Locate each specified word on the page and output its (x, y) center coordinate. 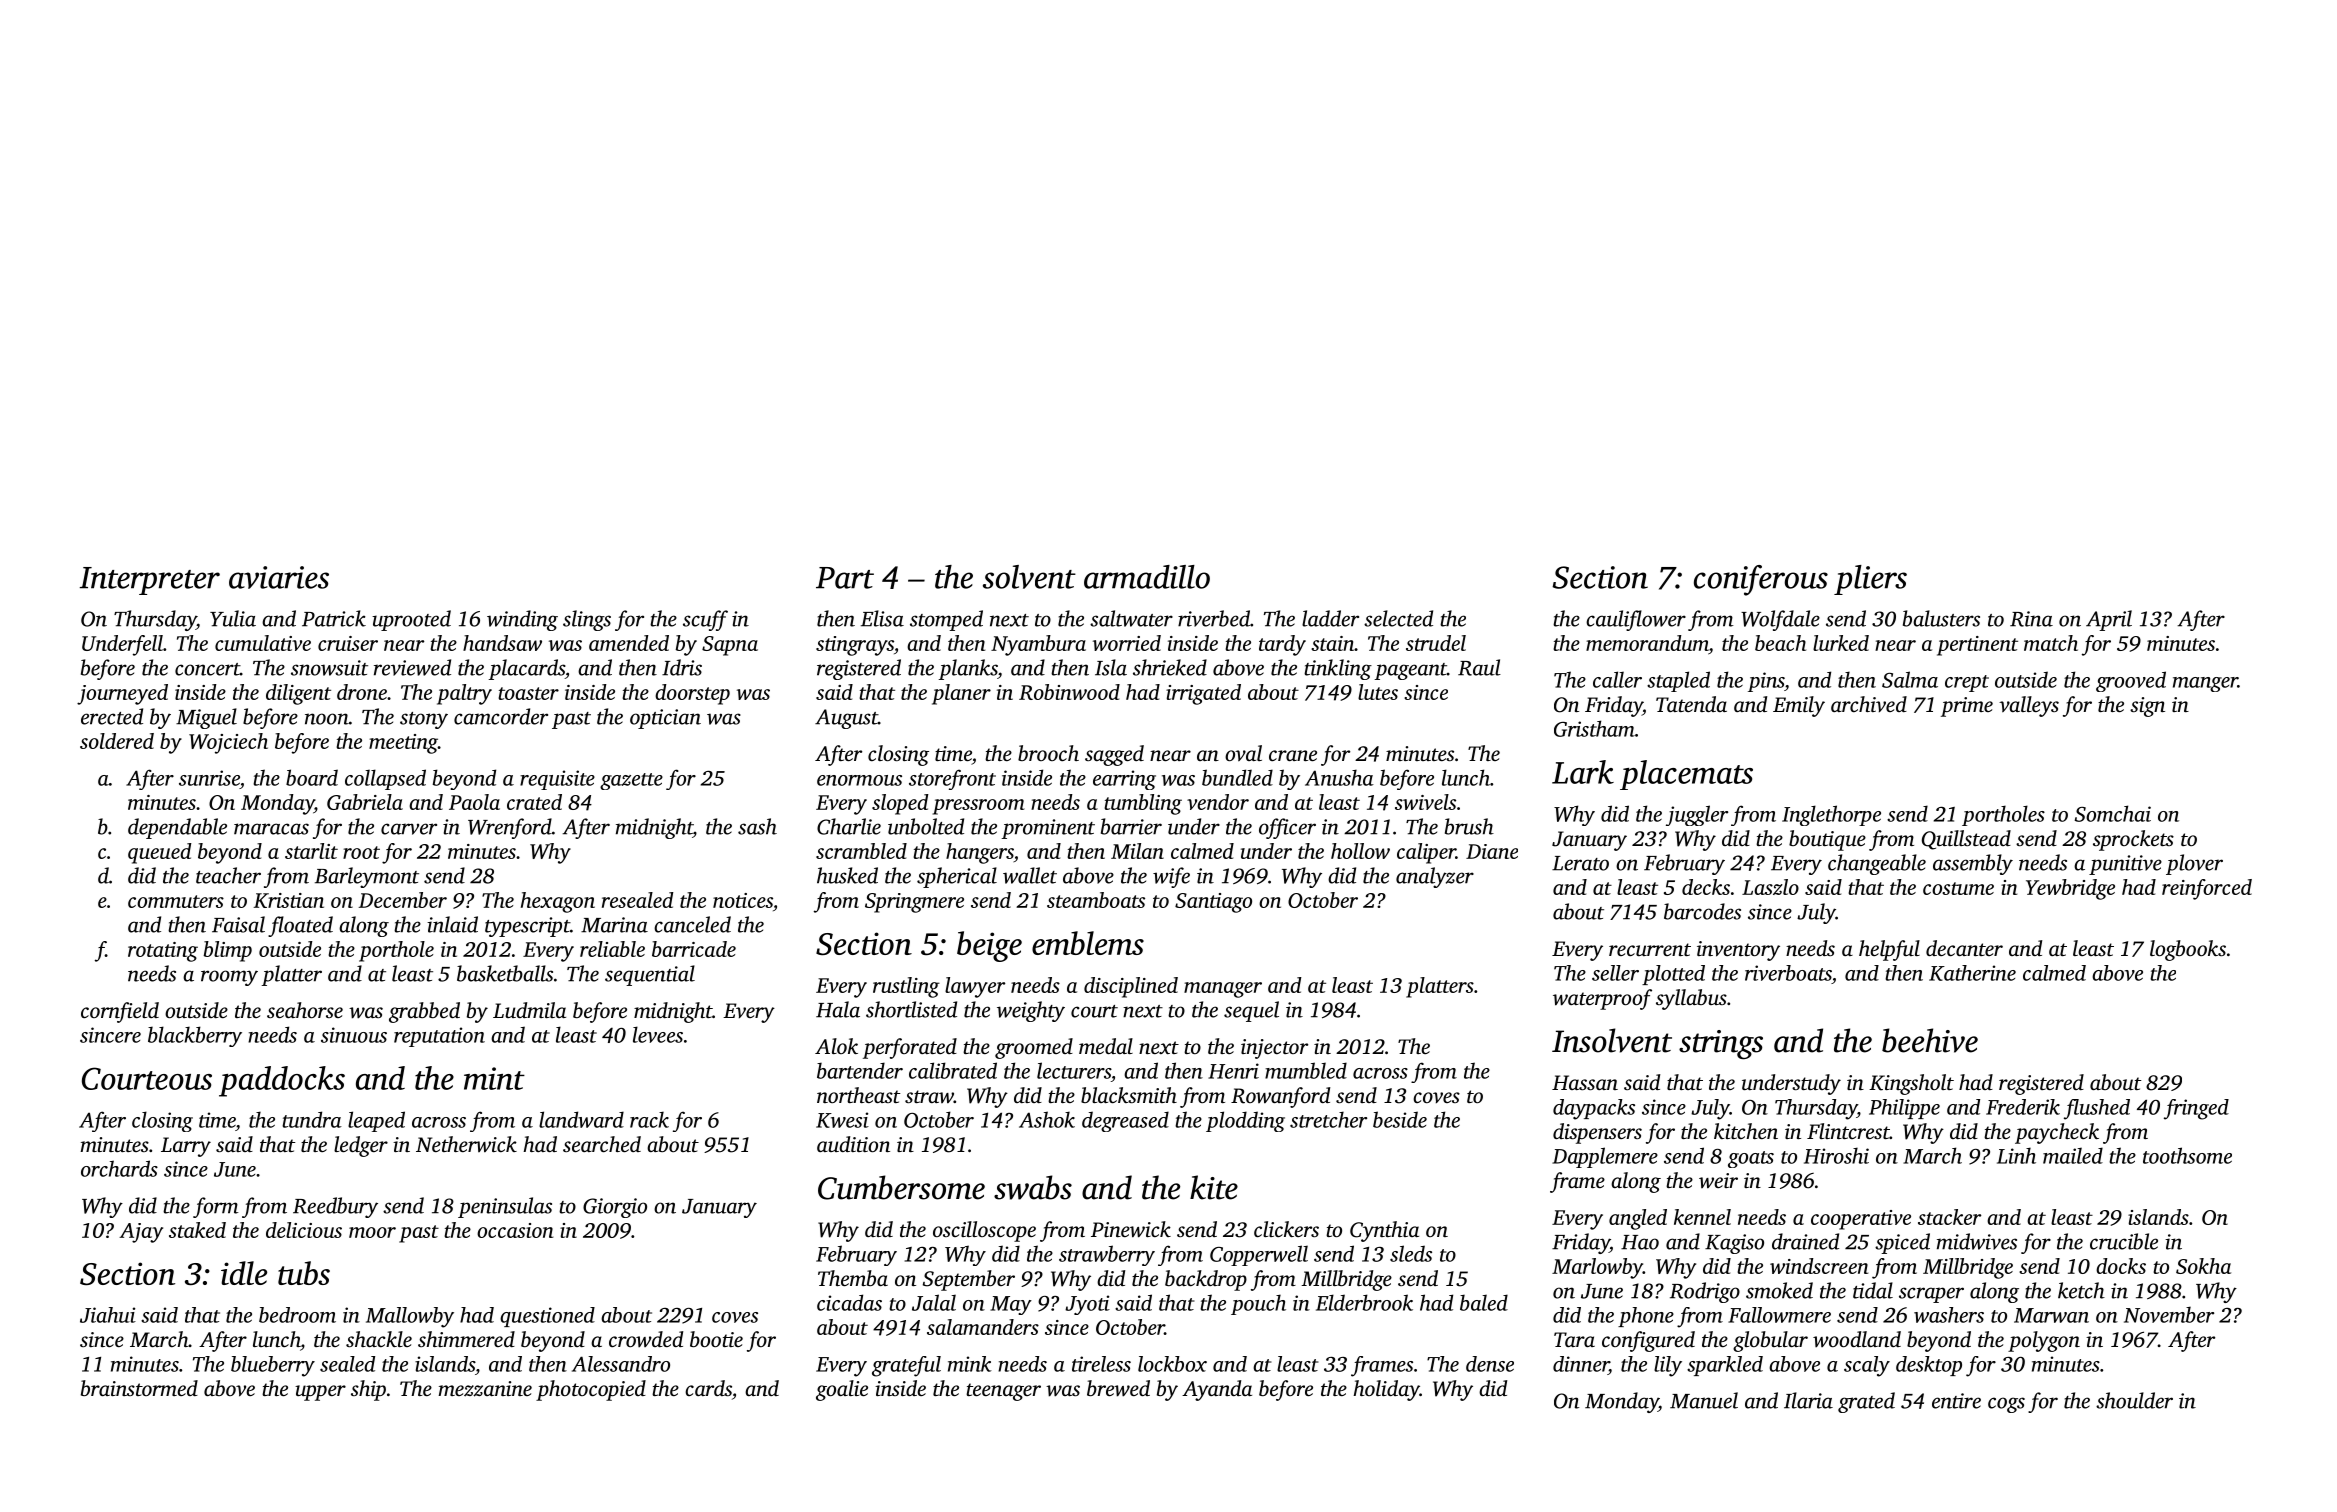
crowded (646, 1339)
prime (1967, 707)
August (846, 719)
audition (853, 1144)
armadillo (1147, 577)
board (312, 777)
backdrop (1206, 1280)
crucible (2124, 1241)
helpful (1889, 950)
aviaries (279, 577)
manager (1223, 990)
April (2109, 620)
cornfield (120, 1012)
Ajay (141, 1233)
